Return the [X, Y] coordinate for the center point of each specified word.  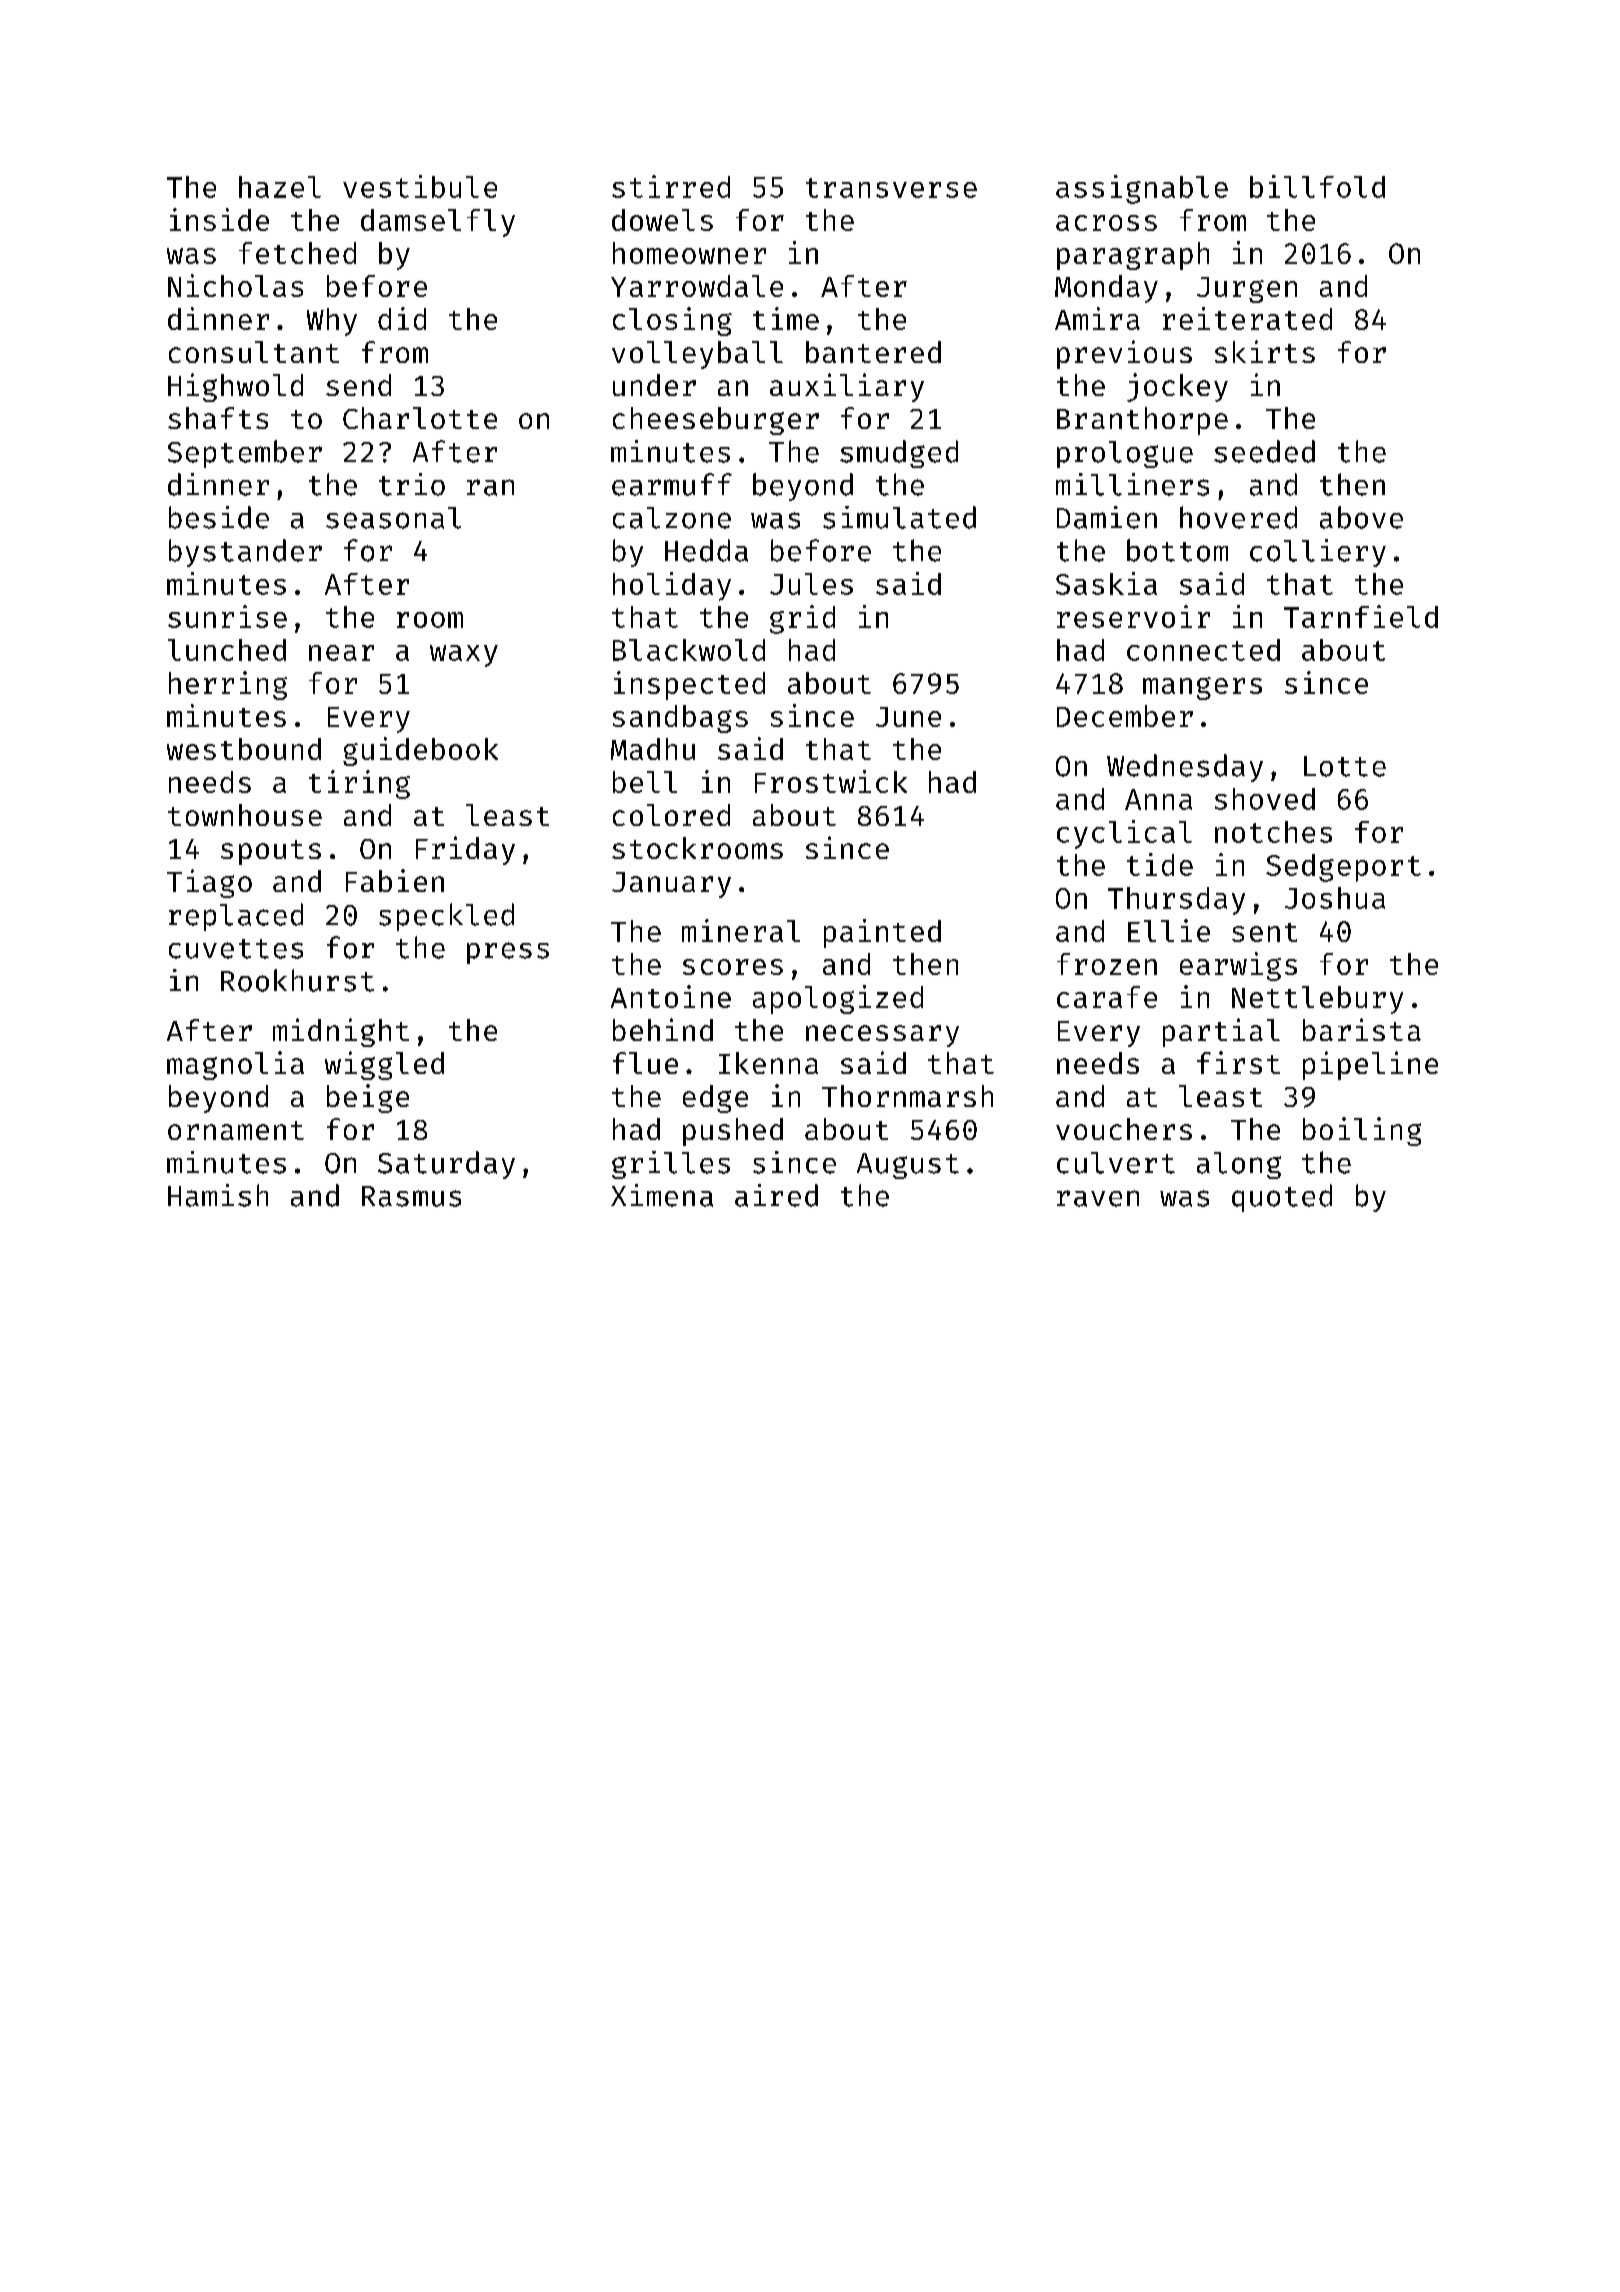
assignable [1142, 189]
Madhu [653, 749]
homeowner [689, 253]
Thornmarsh [907, 1096]
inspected [689, 685]
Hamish [218, 1195]
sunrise [227, 616]
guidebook [420, 751]
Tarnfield [1361, 616]
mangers [1202, 688]
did [402, 318]
